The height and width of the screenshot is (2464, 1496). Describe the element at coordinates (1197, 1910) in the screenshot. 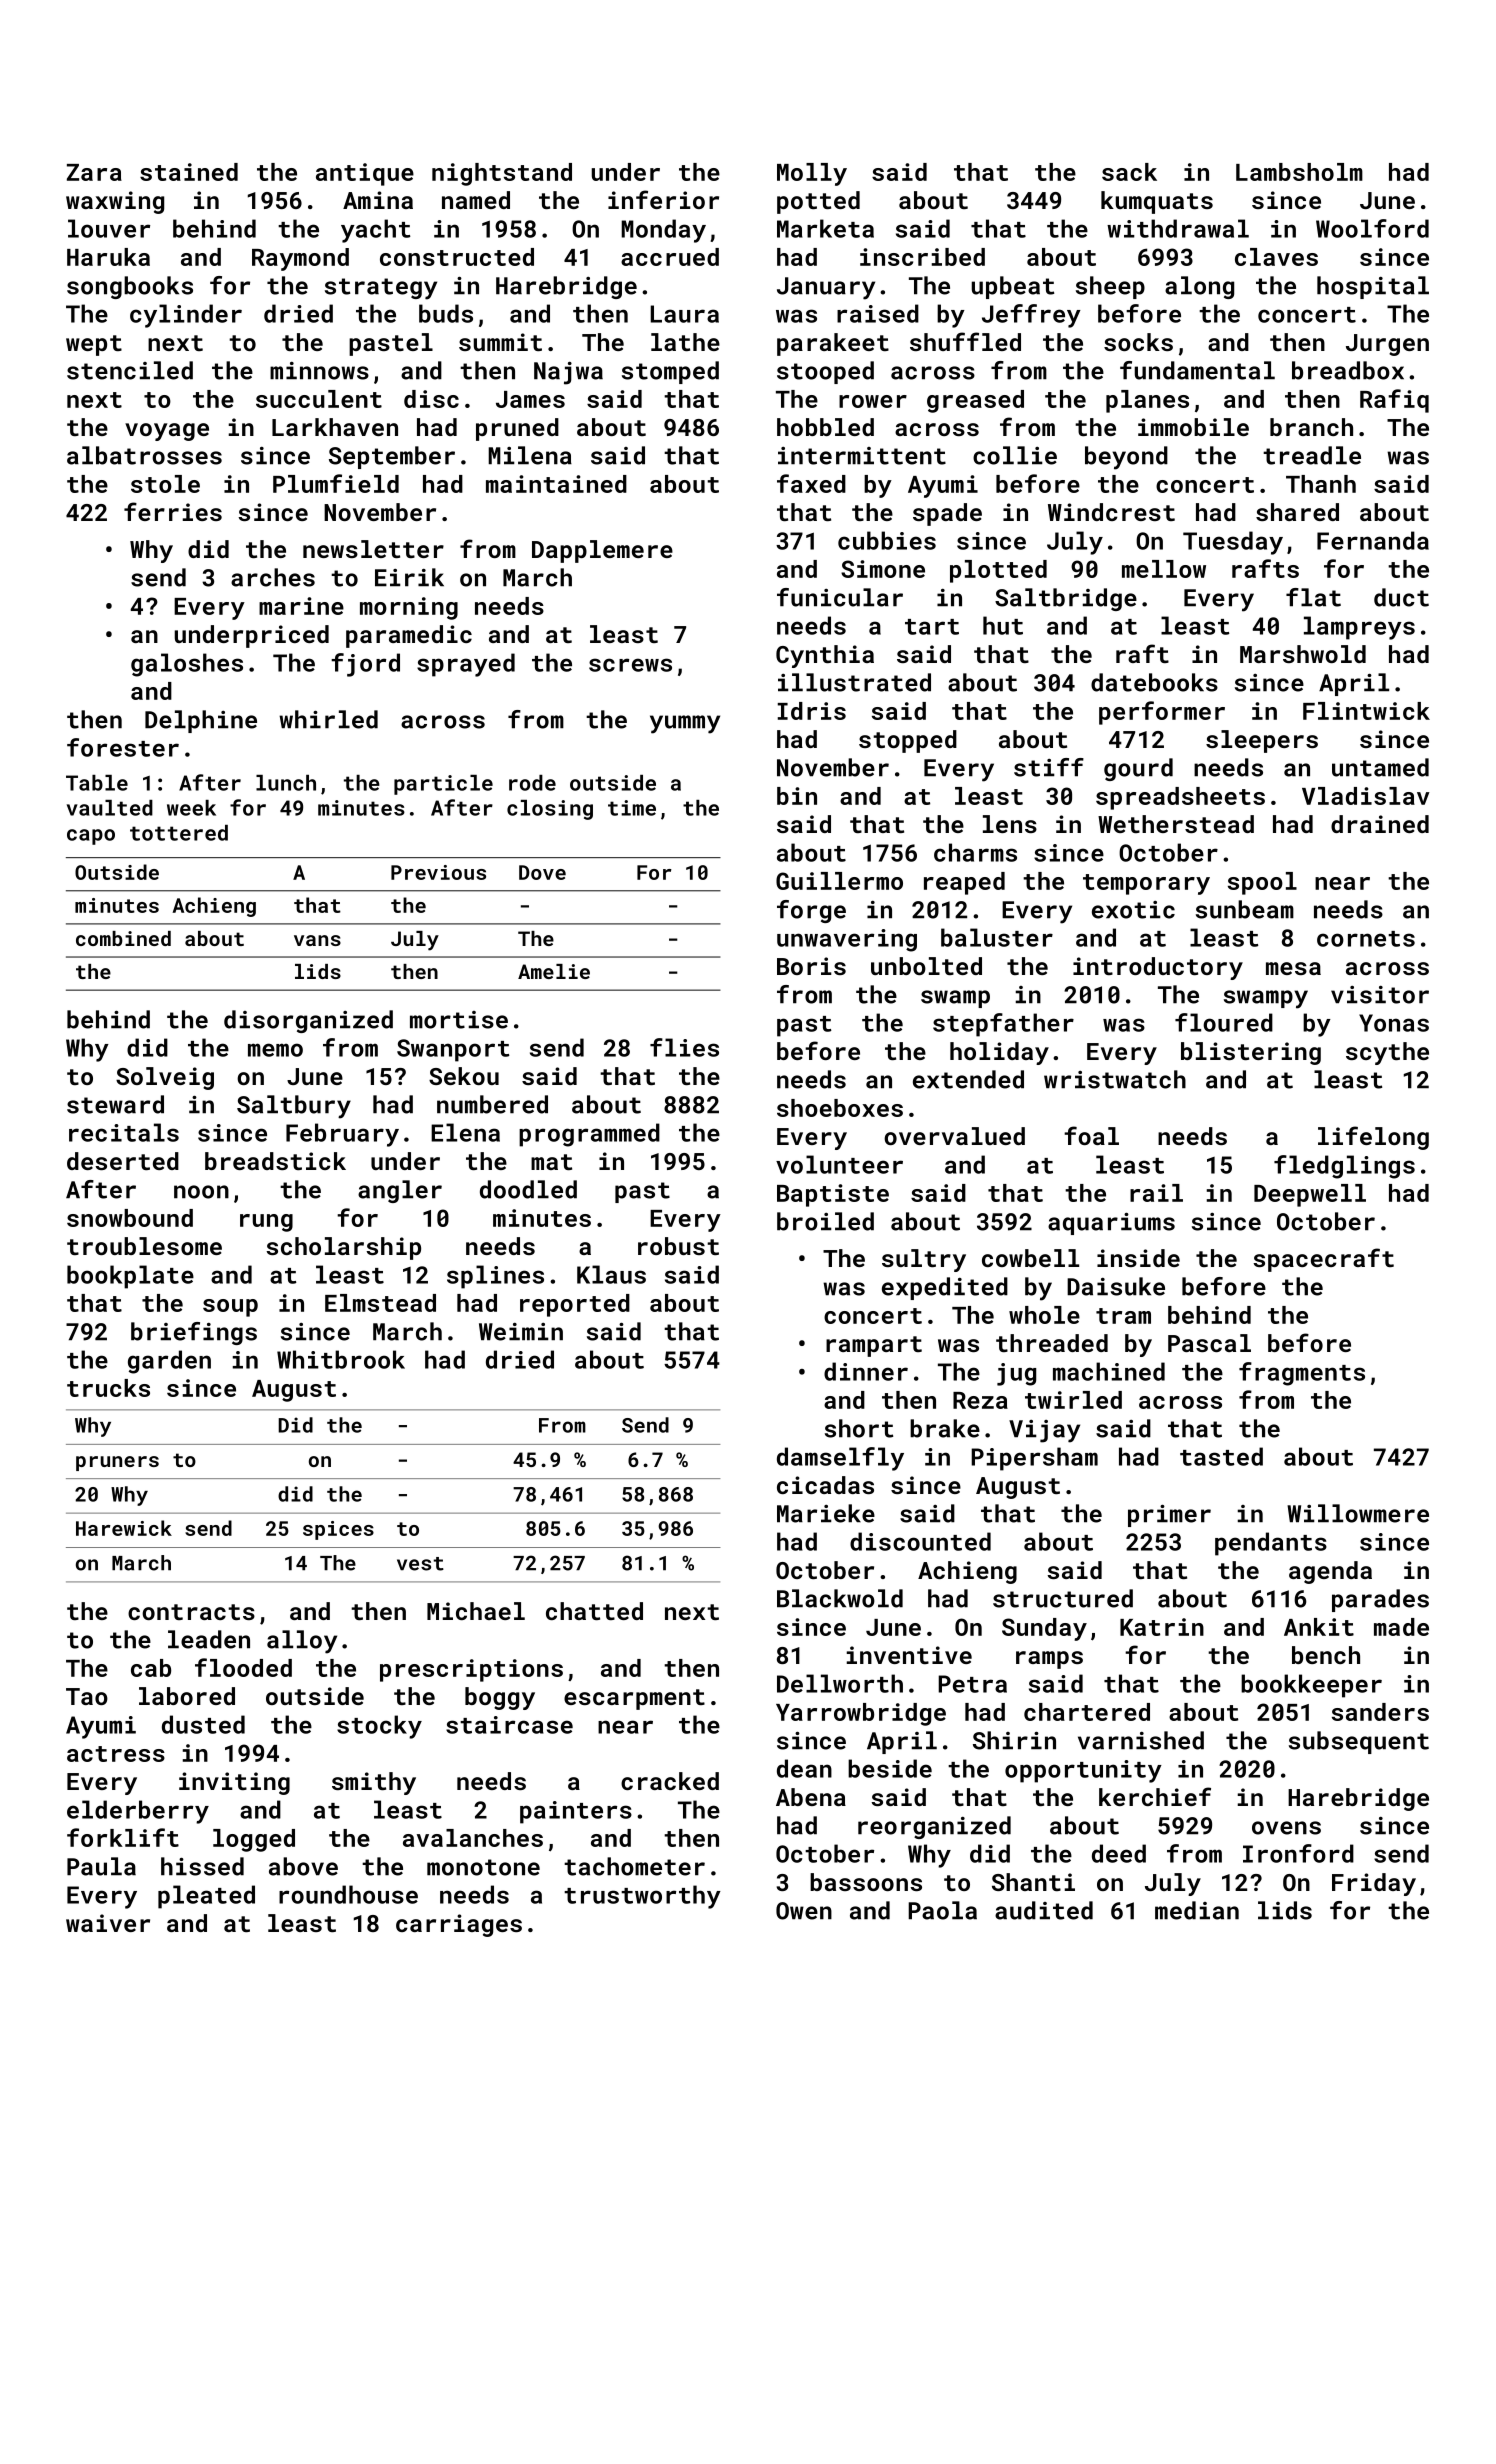

I see `median` at that location.
